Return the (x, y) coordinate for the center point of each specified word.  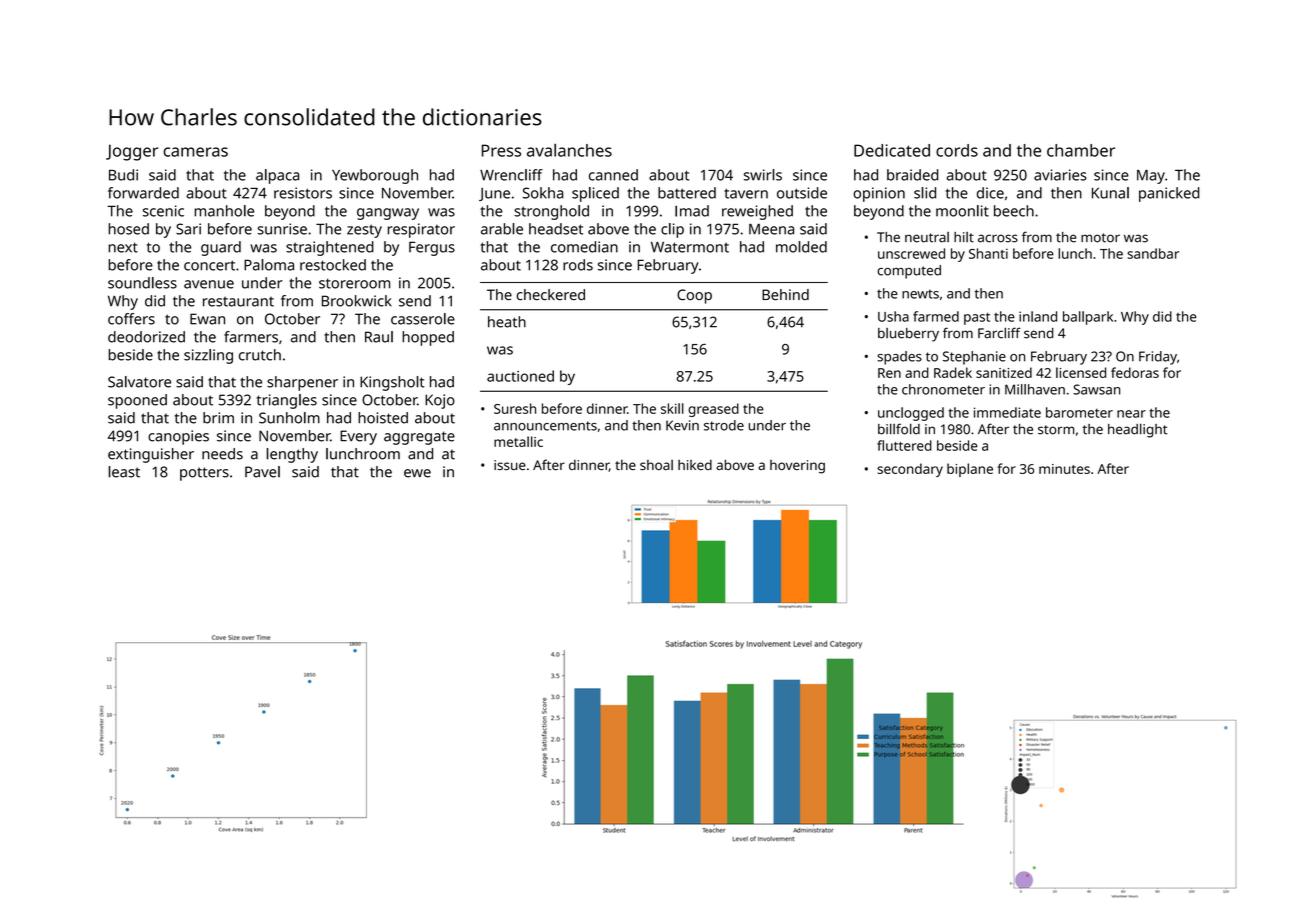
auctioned (520, 376)
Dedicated (892, 150)
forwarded (143, 193)
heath (507, 322)
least (124, 472)
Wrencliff (511, 175)
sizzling (208, 356)
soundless (142, 283)
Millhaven (1035, 389)
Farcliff (999, 333)
